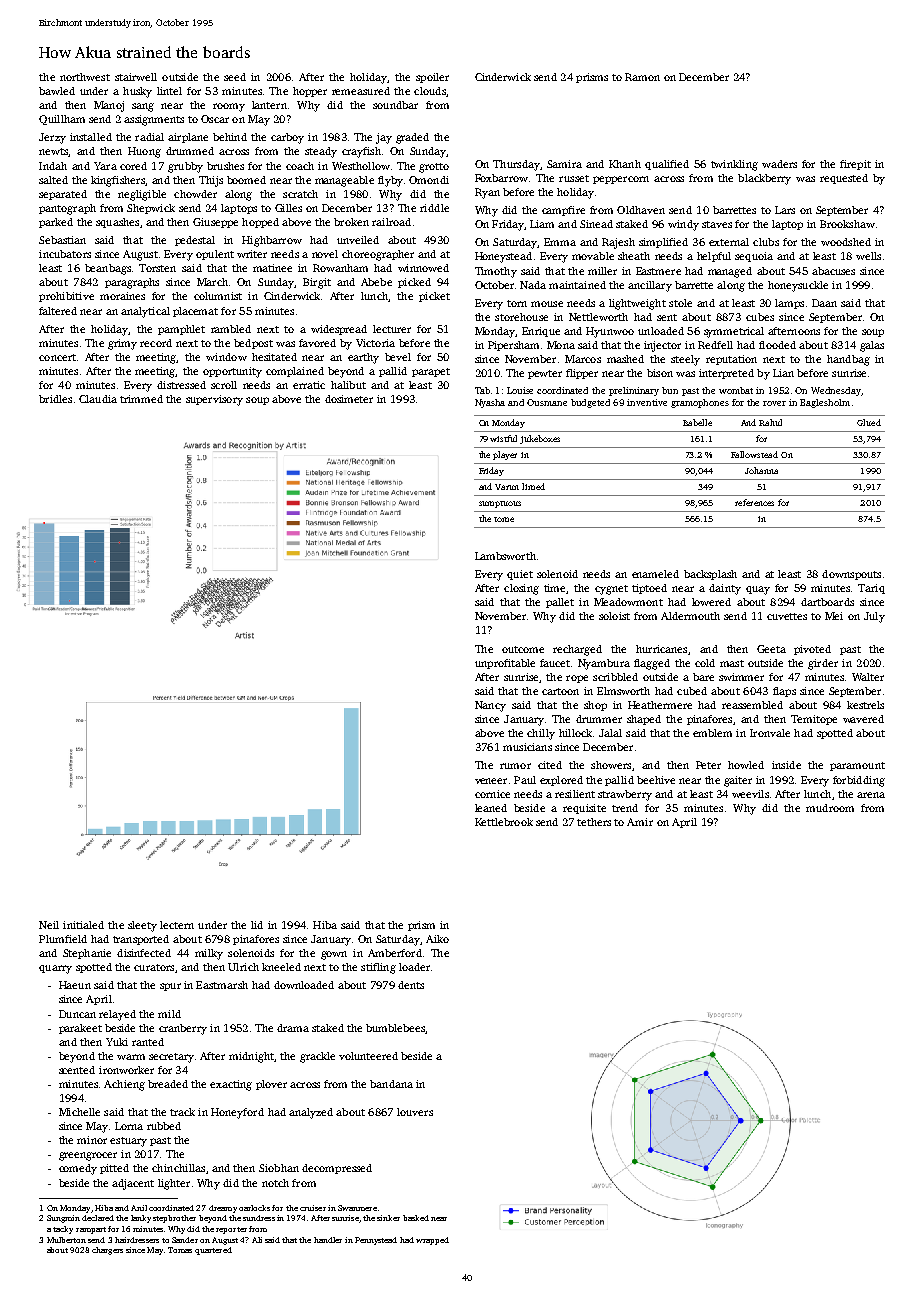 Image resolution: width=924 pixels, height=1308 pixels. Describe the element at coordinates (642, 77) in the image. I see `Ramon` at that location.
